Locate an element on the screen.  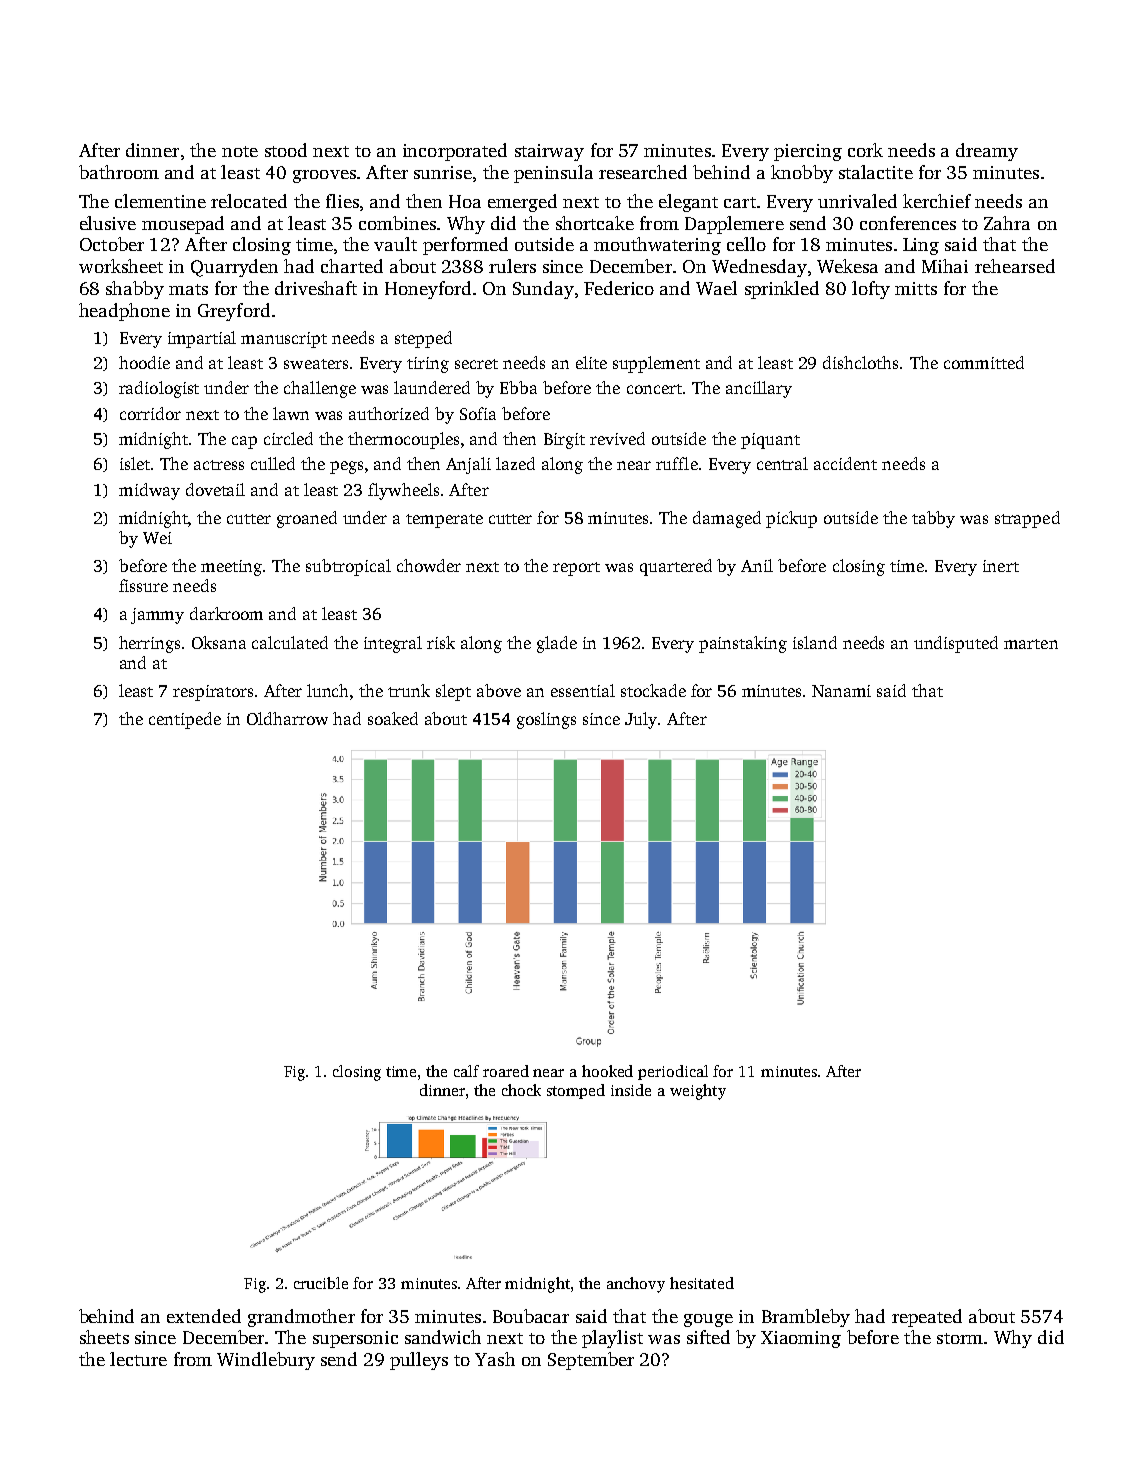
Wekesa is located at coordinates (847, 266).
